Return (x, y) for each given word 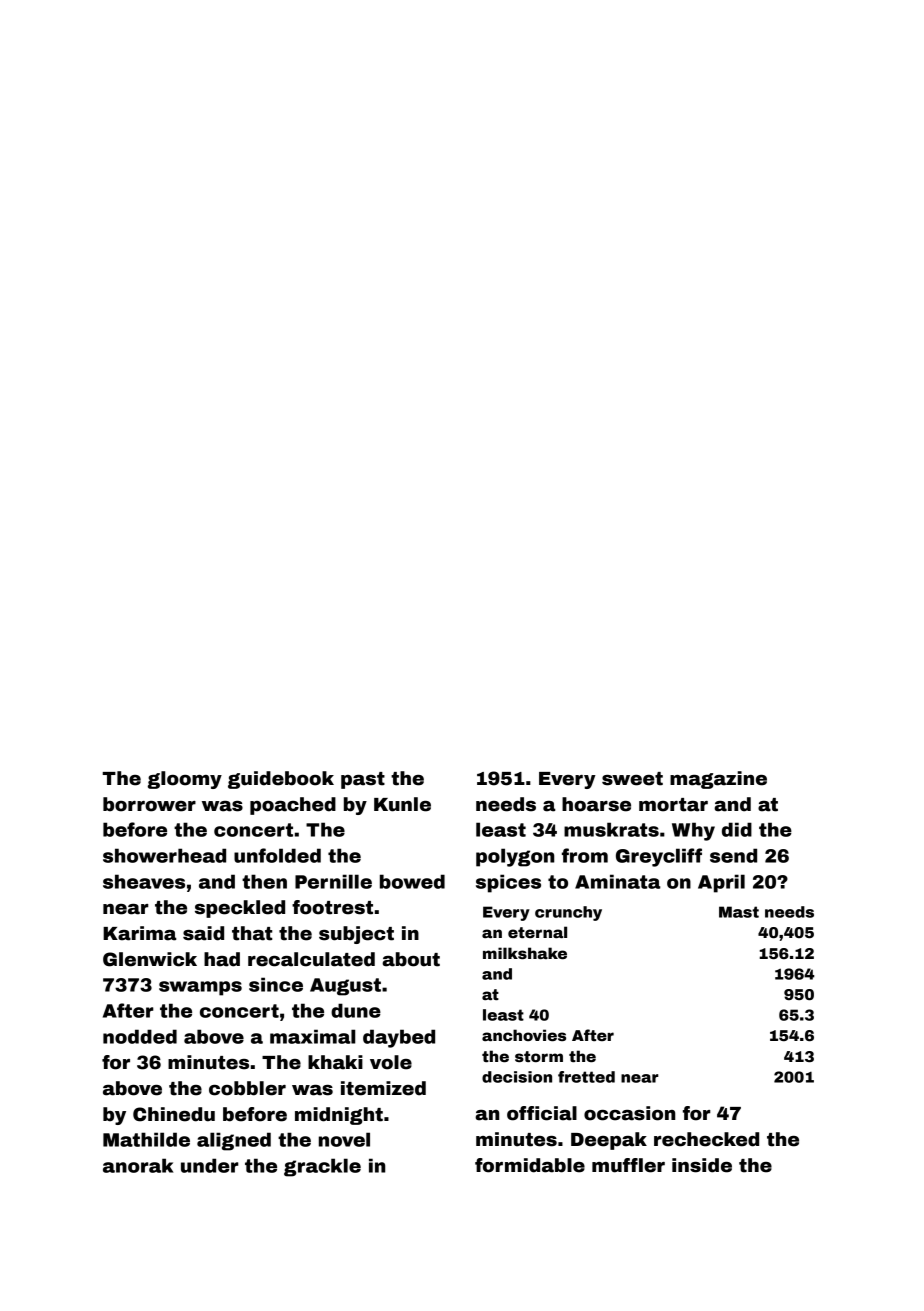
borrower (149, 804)
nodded (140, 1036)
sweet (632, 779)
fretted (586, 1077)
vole (391, 1062)
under (210, 1165)
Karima (139, 933)
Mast (739, 912)
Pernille (333, 881)
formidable (530, 1165)
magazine (718, 780)
